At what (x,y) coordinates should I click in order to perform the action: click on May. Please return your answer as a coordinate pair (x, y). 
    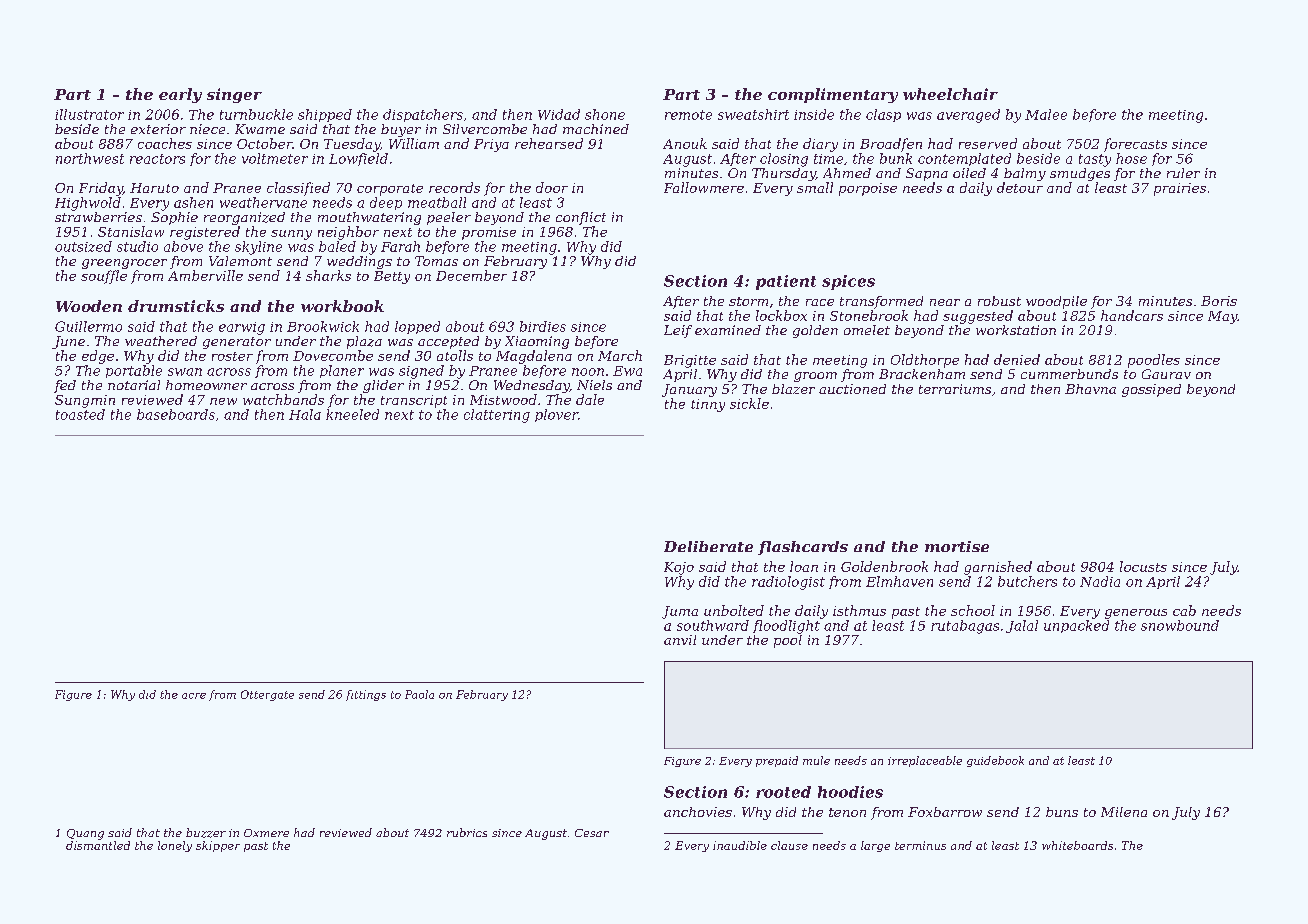
    Looking at the image, I should click on (1223, 317).
